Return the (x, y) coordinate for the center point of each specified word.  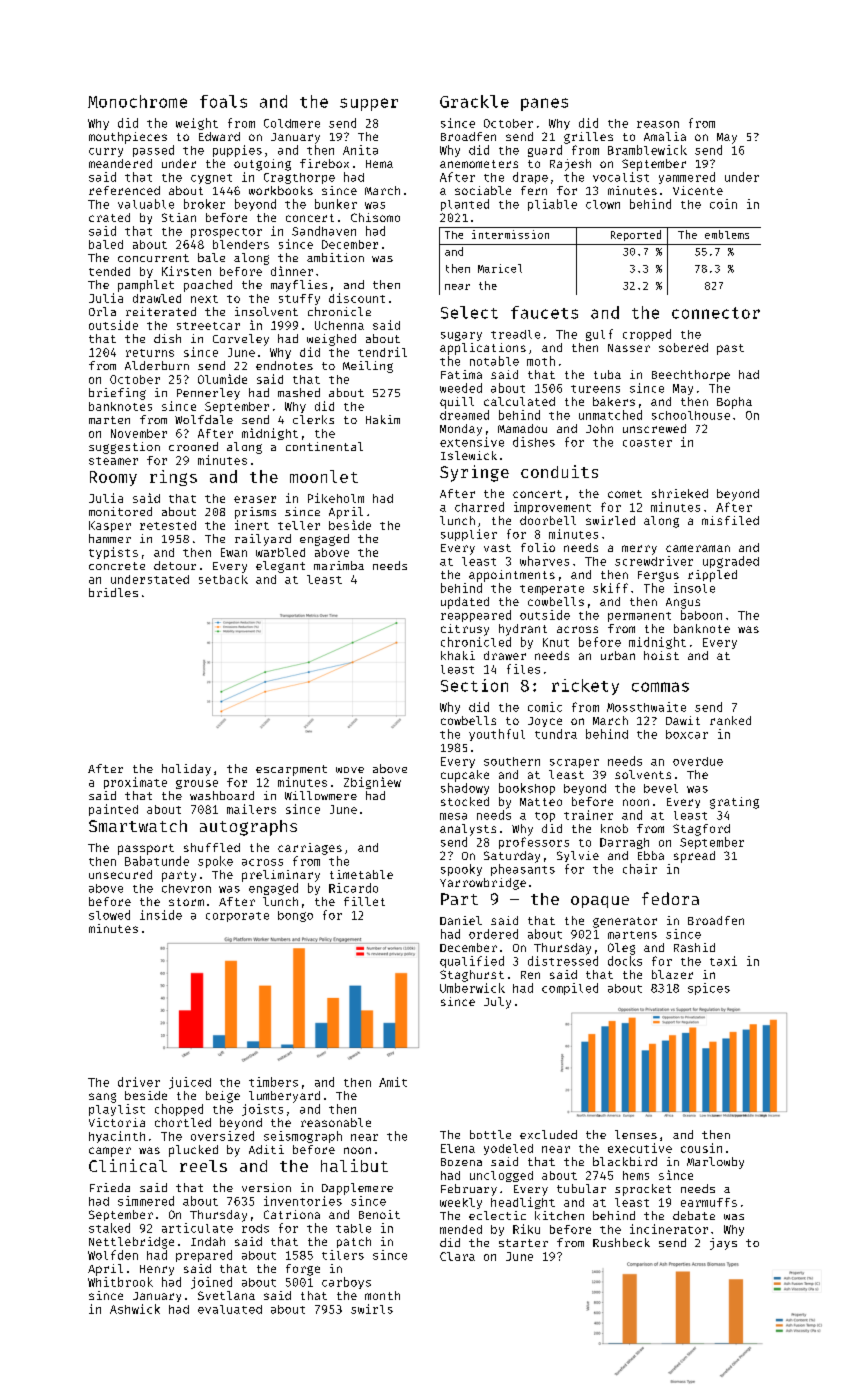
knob (614, 828)
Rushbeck (621, 1242)
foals (223, 101)
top (545, 817)
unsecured (120, 874)
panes (544, 104)
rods (255, 1228)
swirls (372, 1309)
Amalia (665, 136)
